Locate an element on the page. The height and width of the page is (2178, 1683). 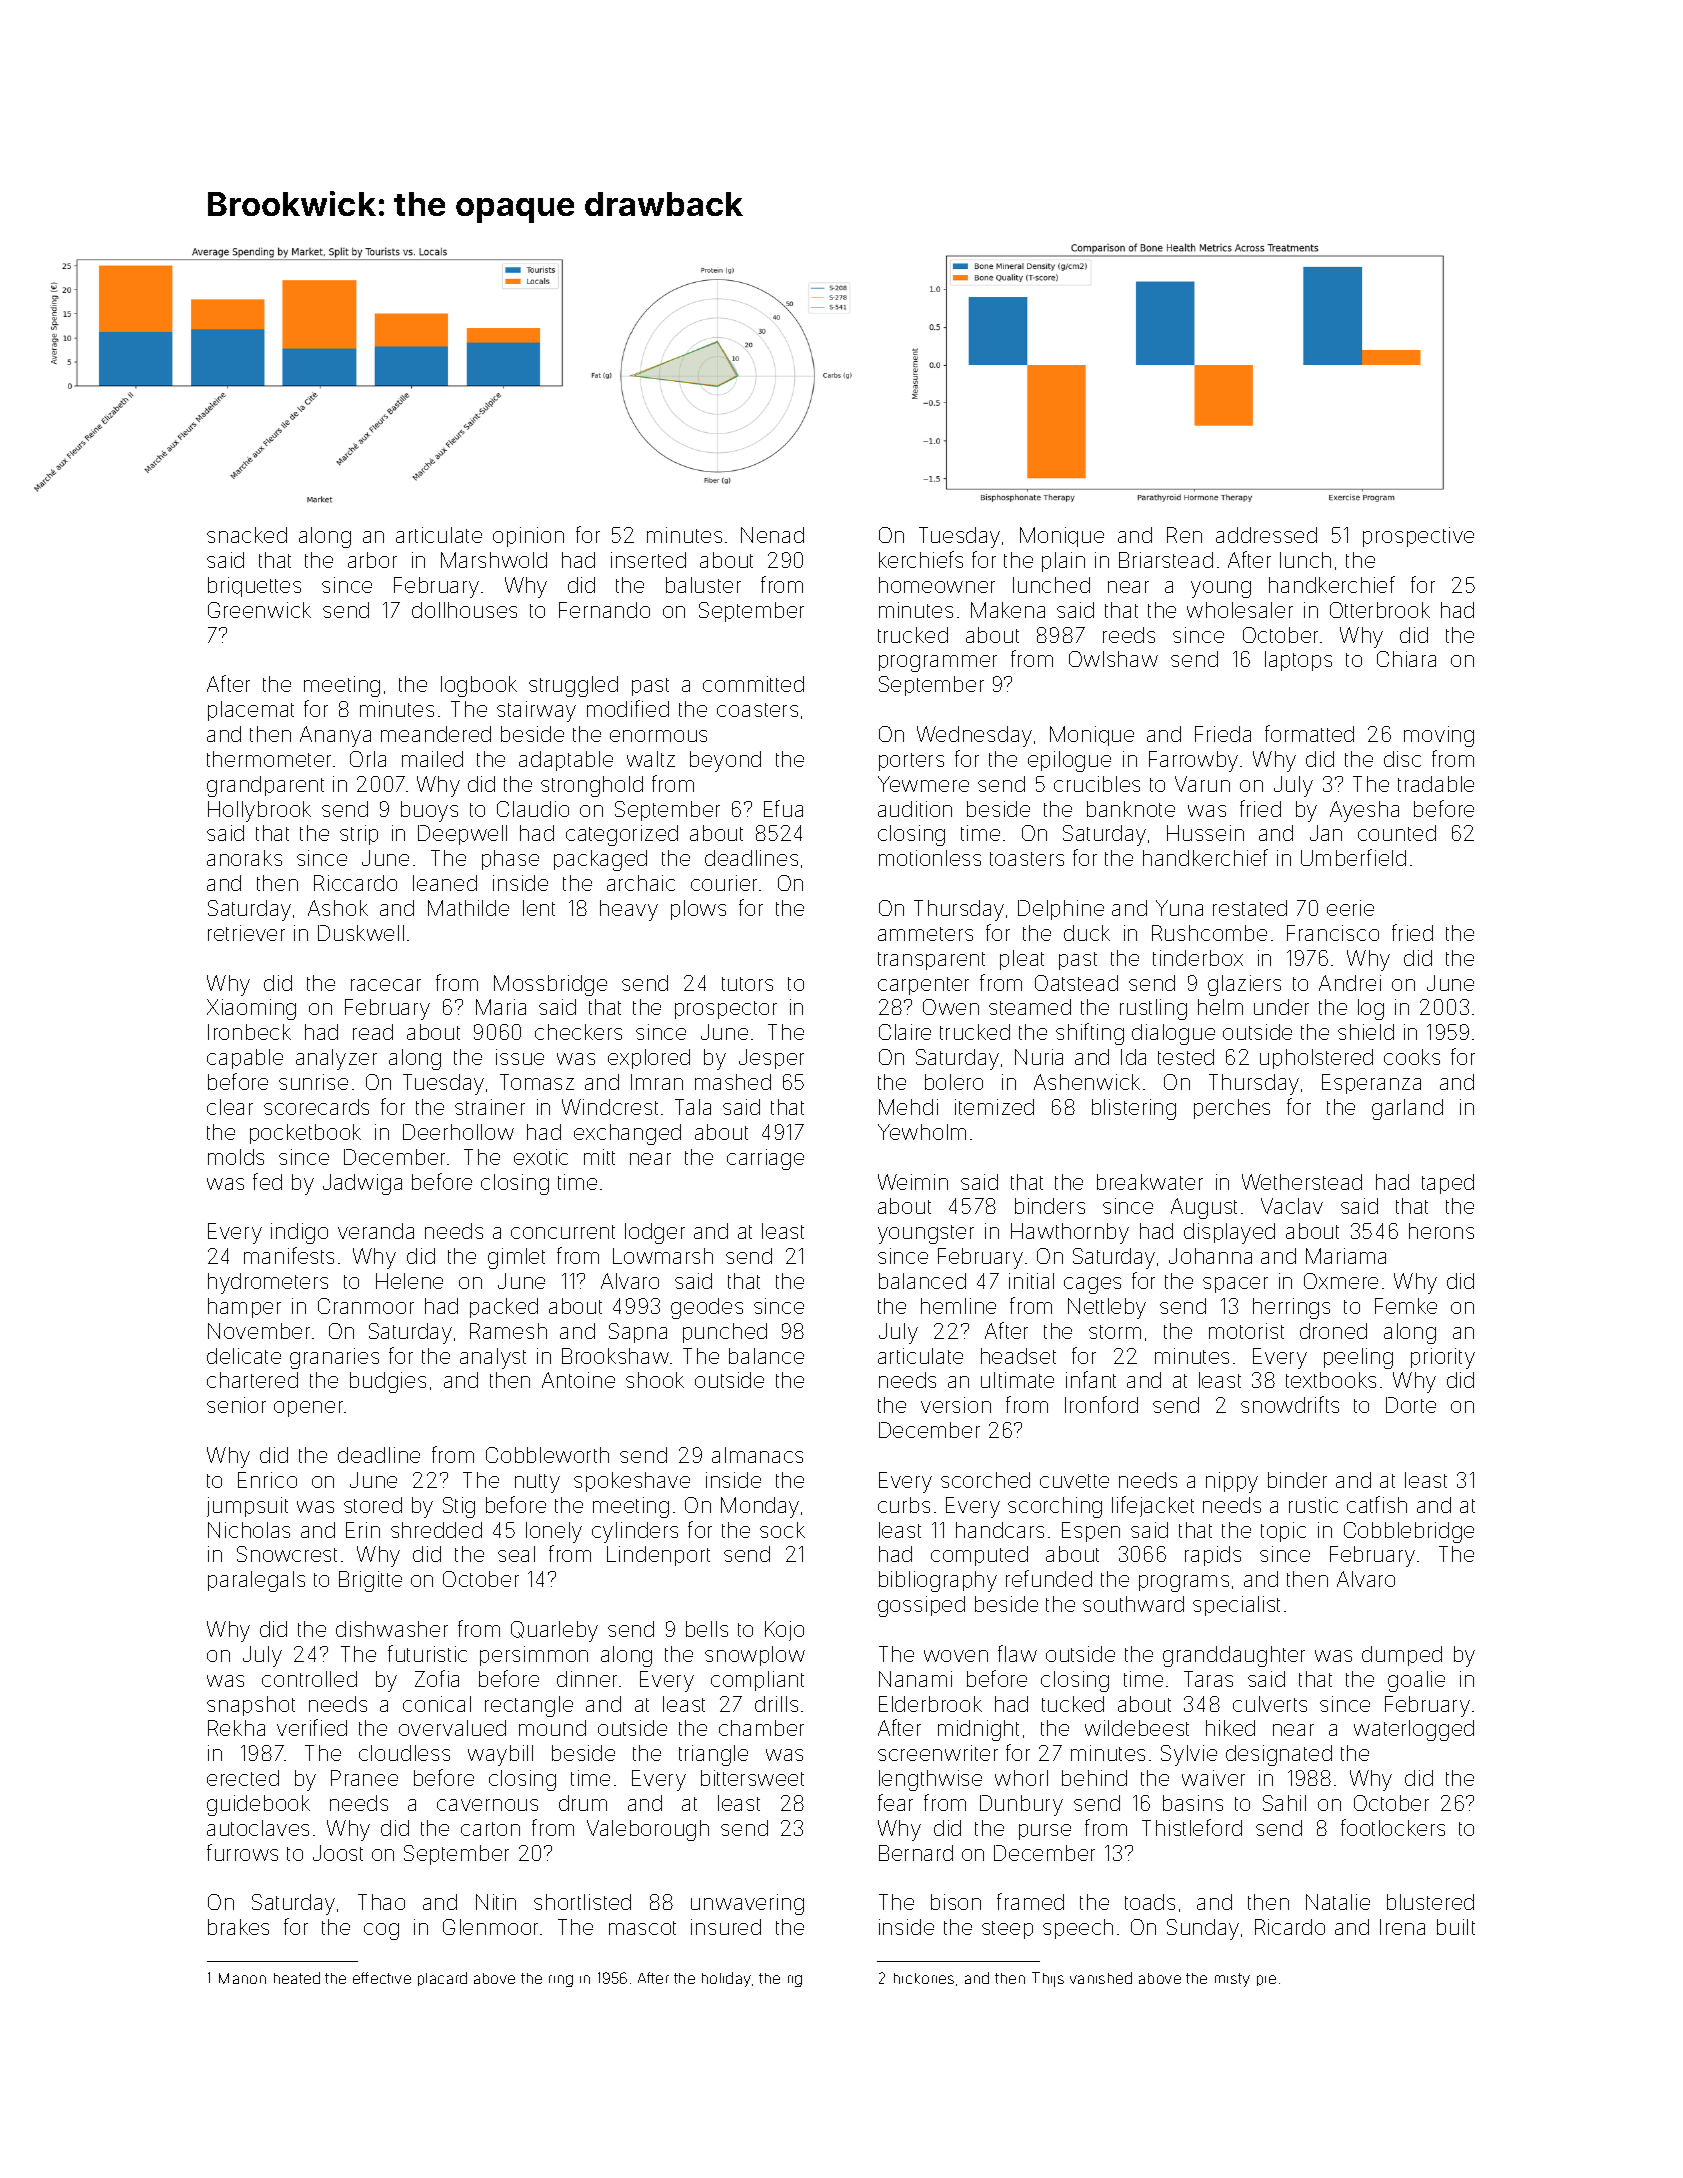
sunrise is located at coordinates (313, 1082).
